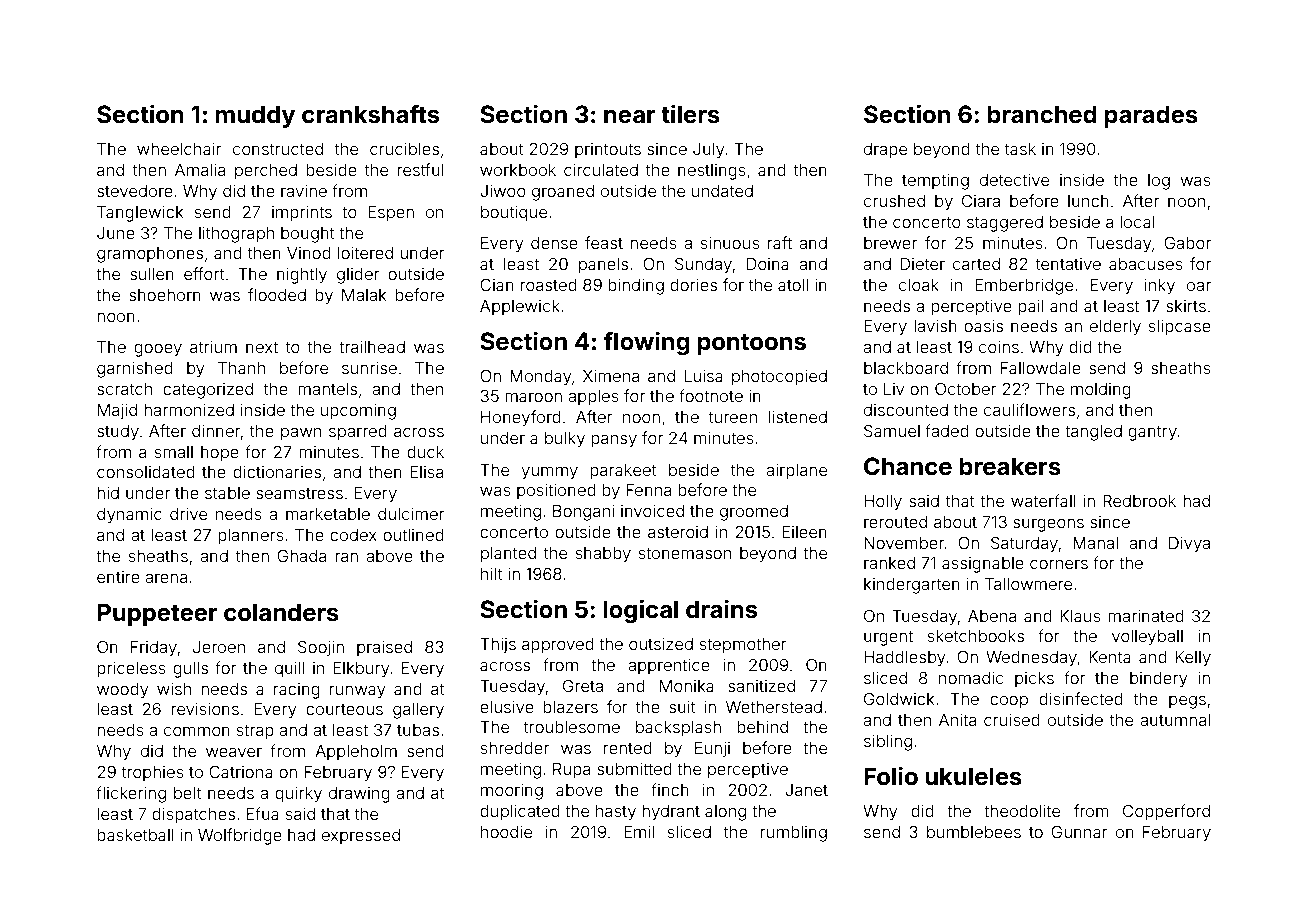 The width and height of the screenshot is (1308, 924). I want to click on Efua, so click(263, 813).
